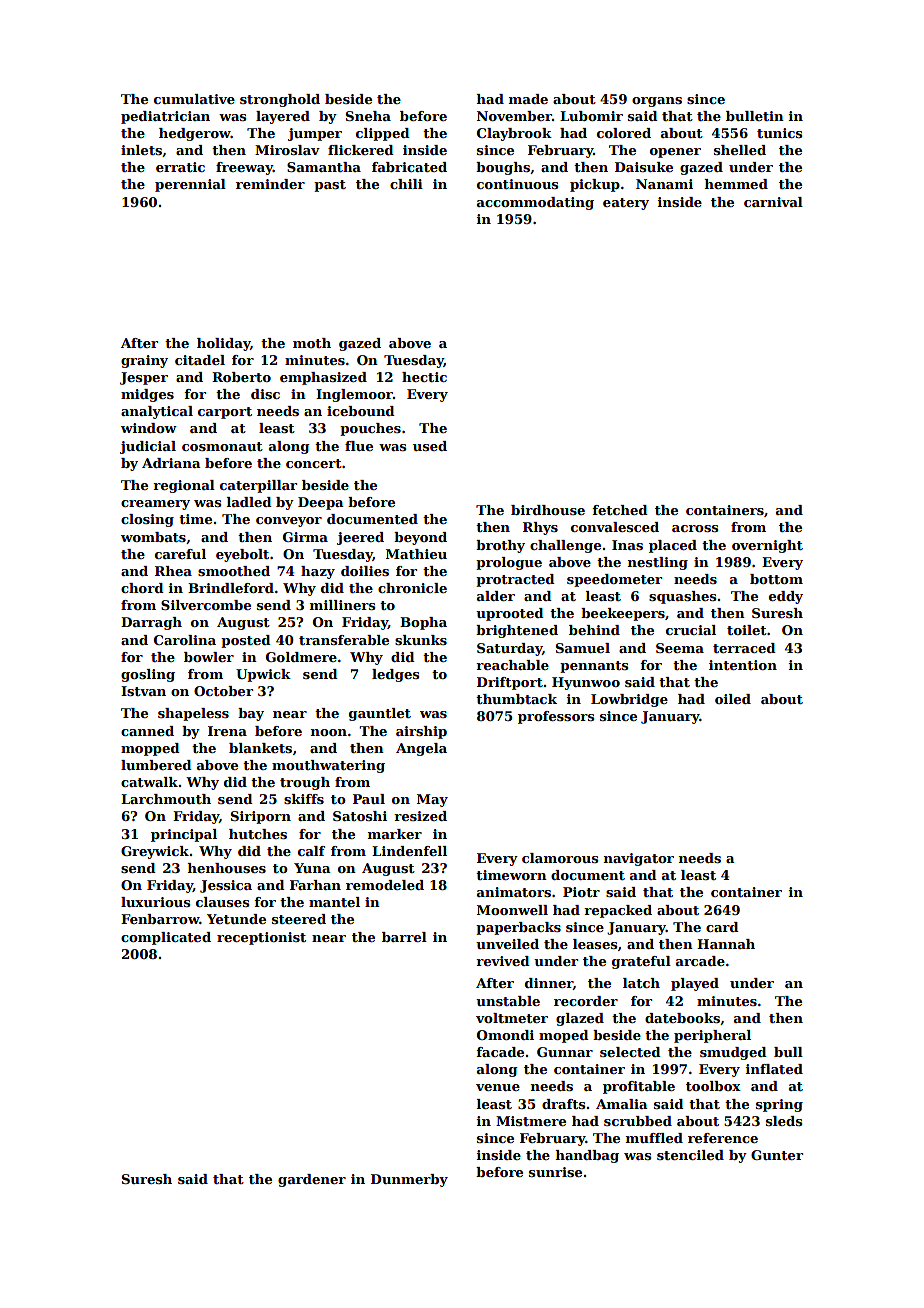 This image has width=924, height=1308. I want to click on receptionist, so click(261, 938).
